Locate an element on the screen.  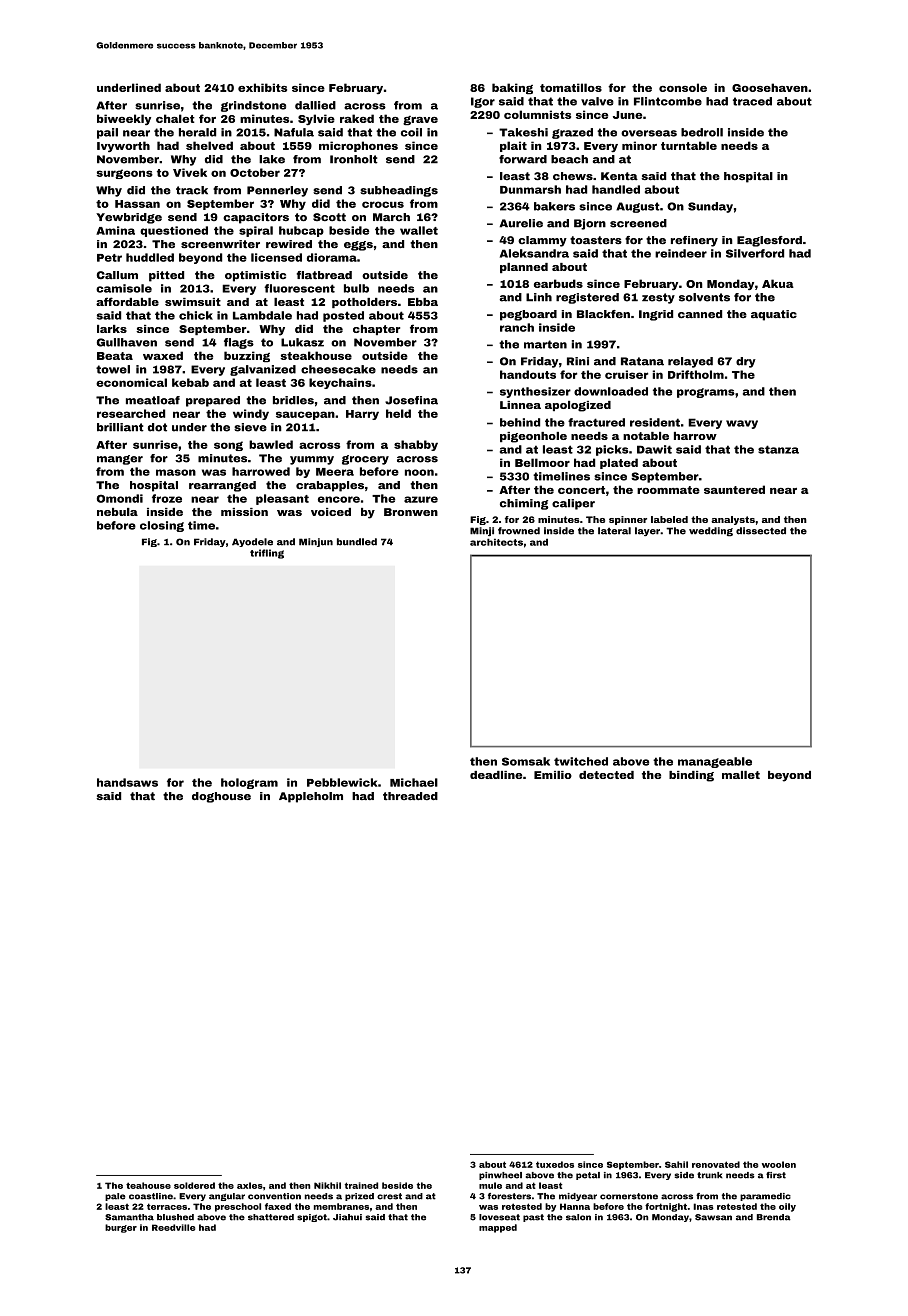
pail is located at coordinates (107, 133).
